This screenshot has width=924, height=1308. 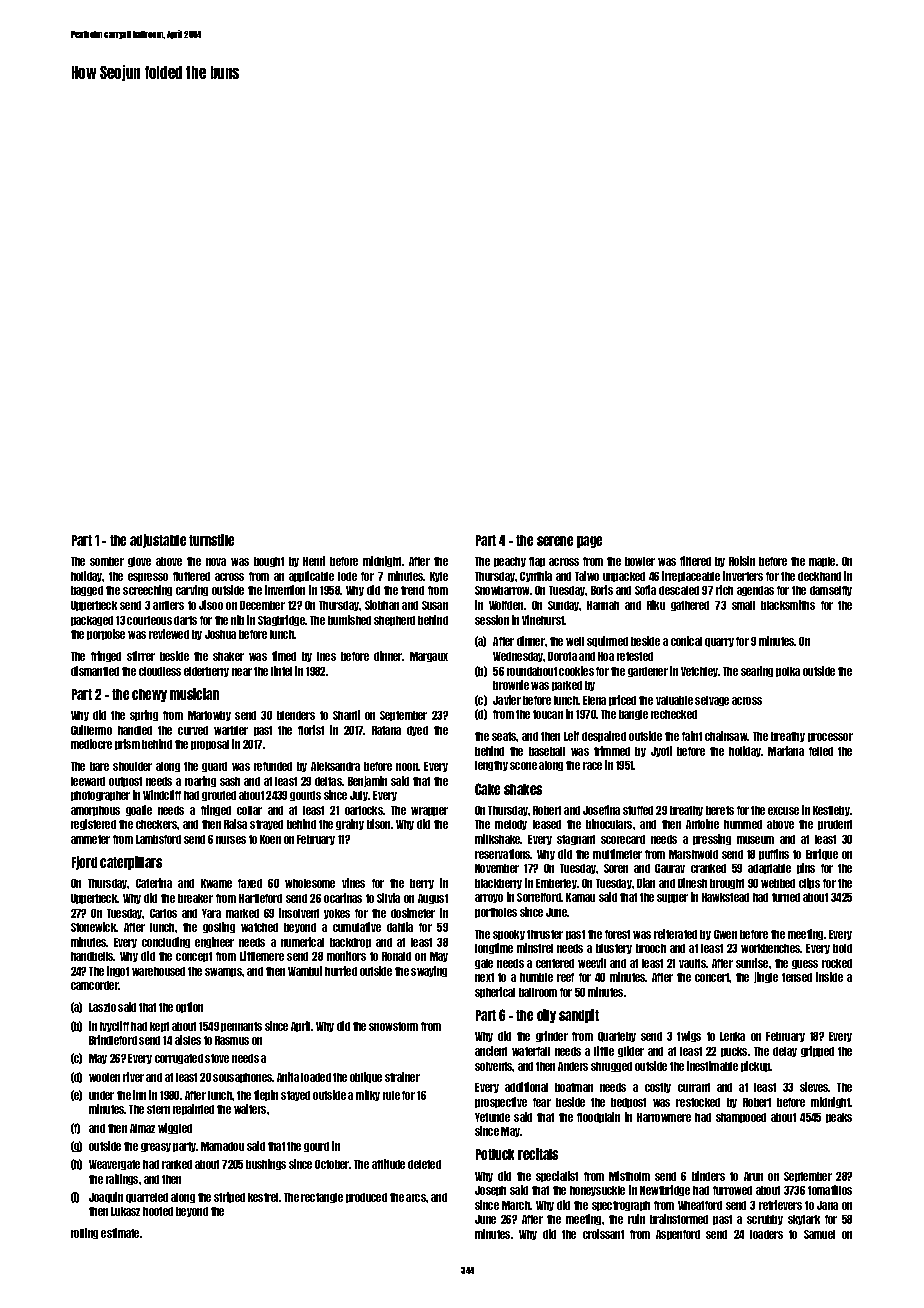 What do you see at coordinates (822, 854) in the screenshot?
I see `Enrique` at bounding box center [822, 854].
